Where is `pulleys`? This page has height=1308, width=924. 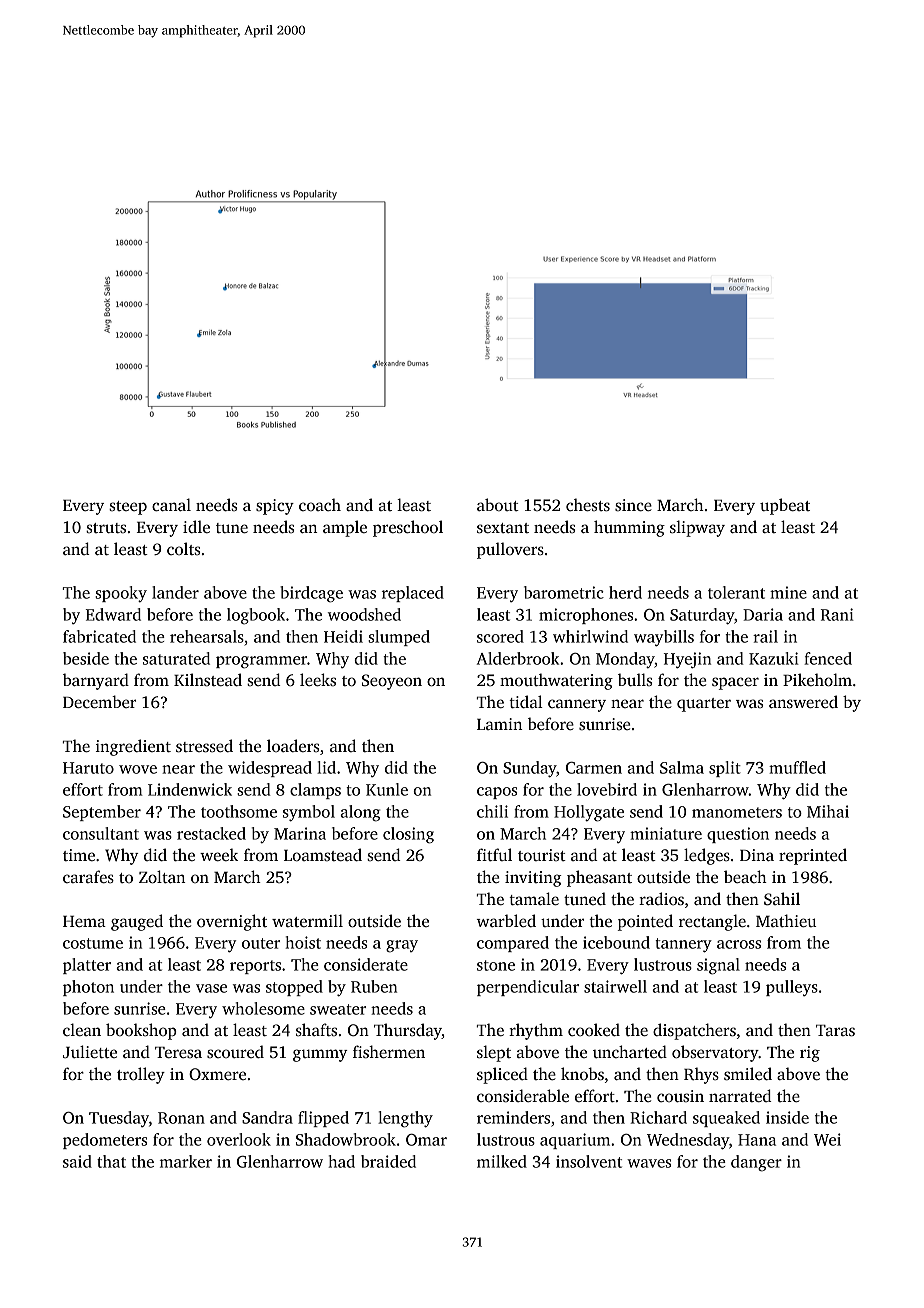 pulleys is located at coordinates (792, 988).
